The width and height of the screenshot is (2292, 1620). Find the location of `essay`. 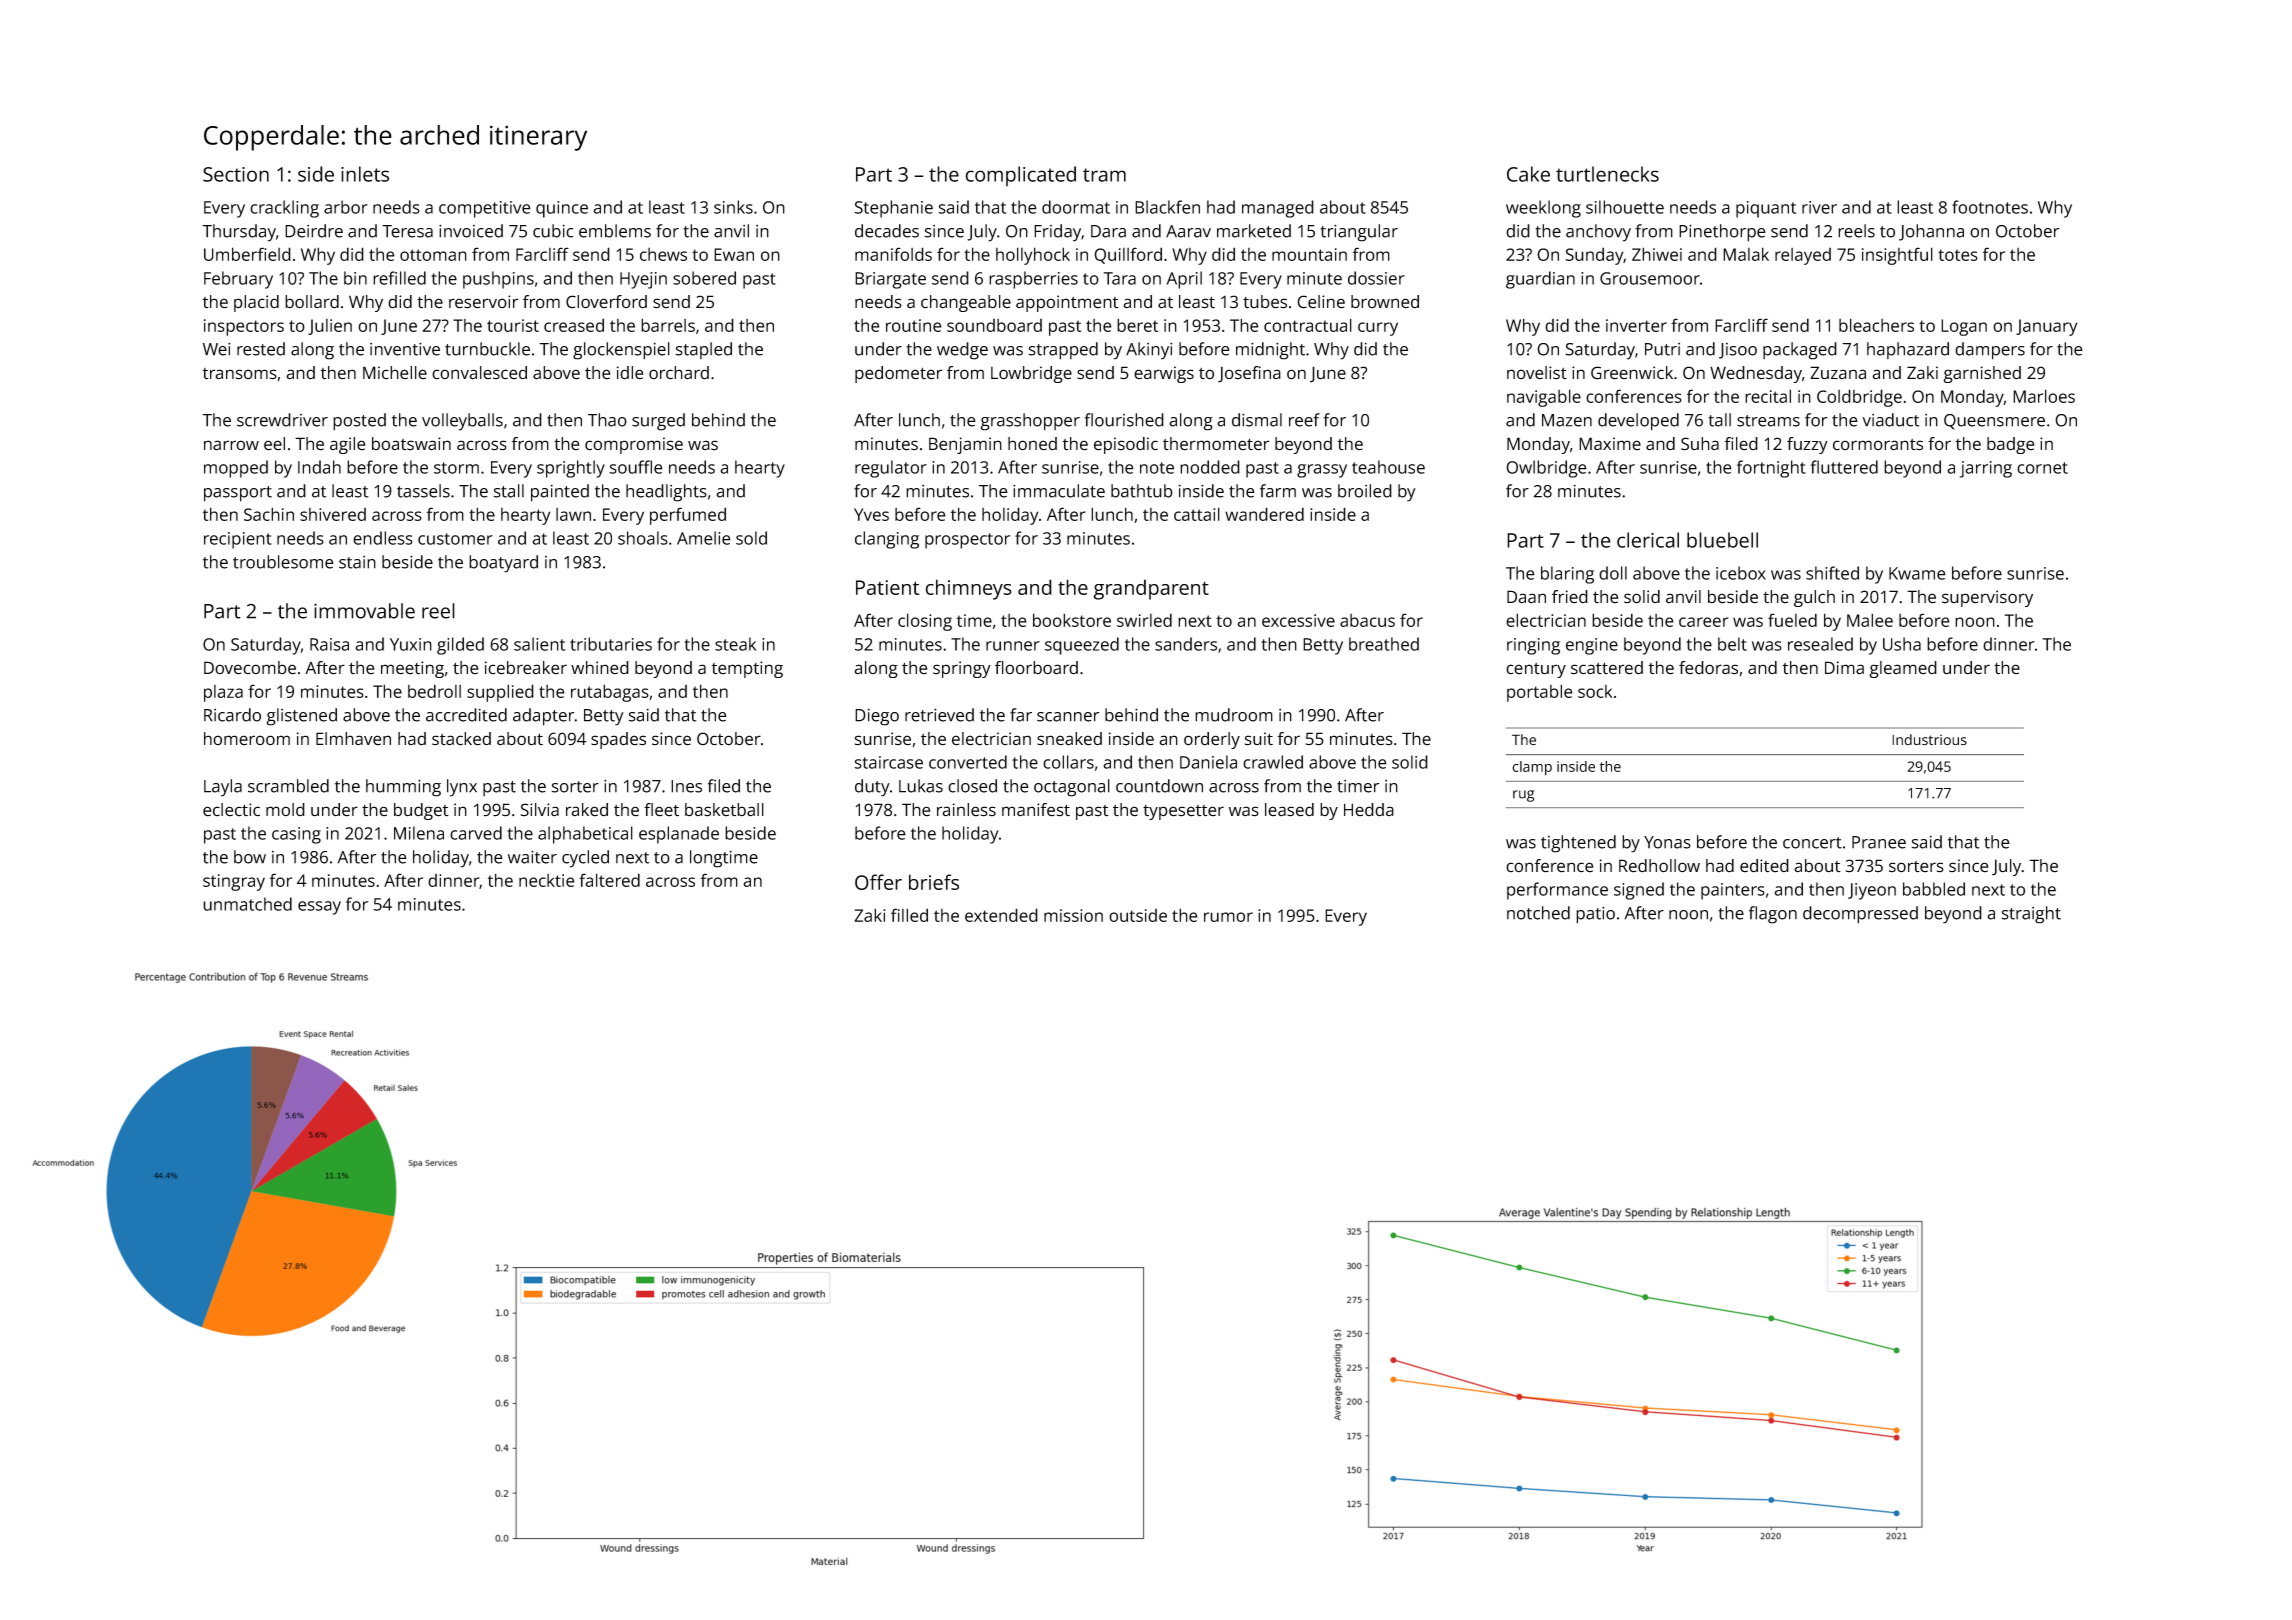

essay is located at coordinates (319, 908).
